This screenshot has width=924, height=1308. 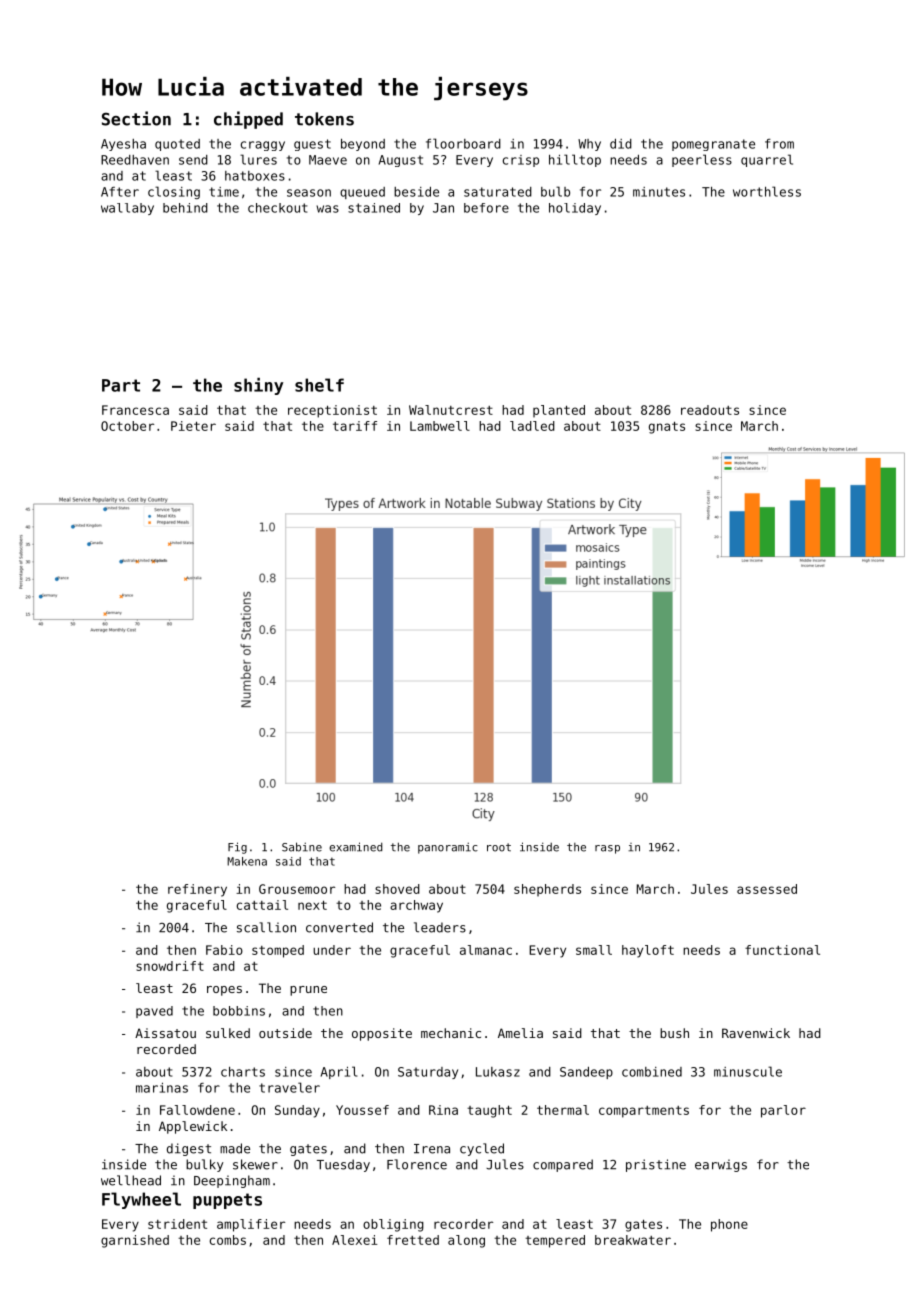 What do you see at coordinates (440, 426) in the screenshot?
I see `Lambwell` at bounding box center [440, 426].
